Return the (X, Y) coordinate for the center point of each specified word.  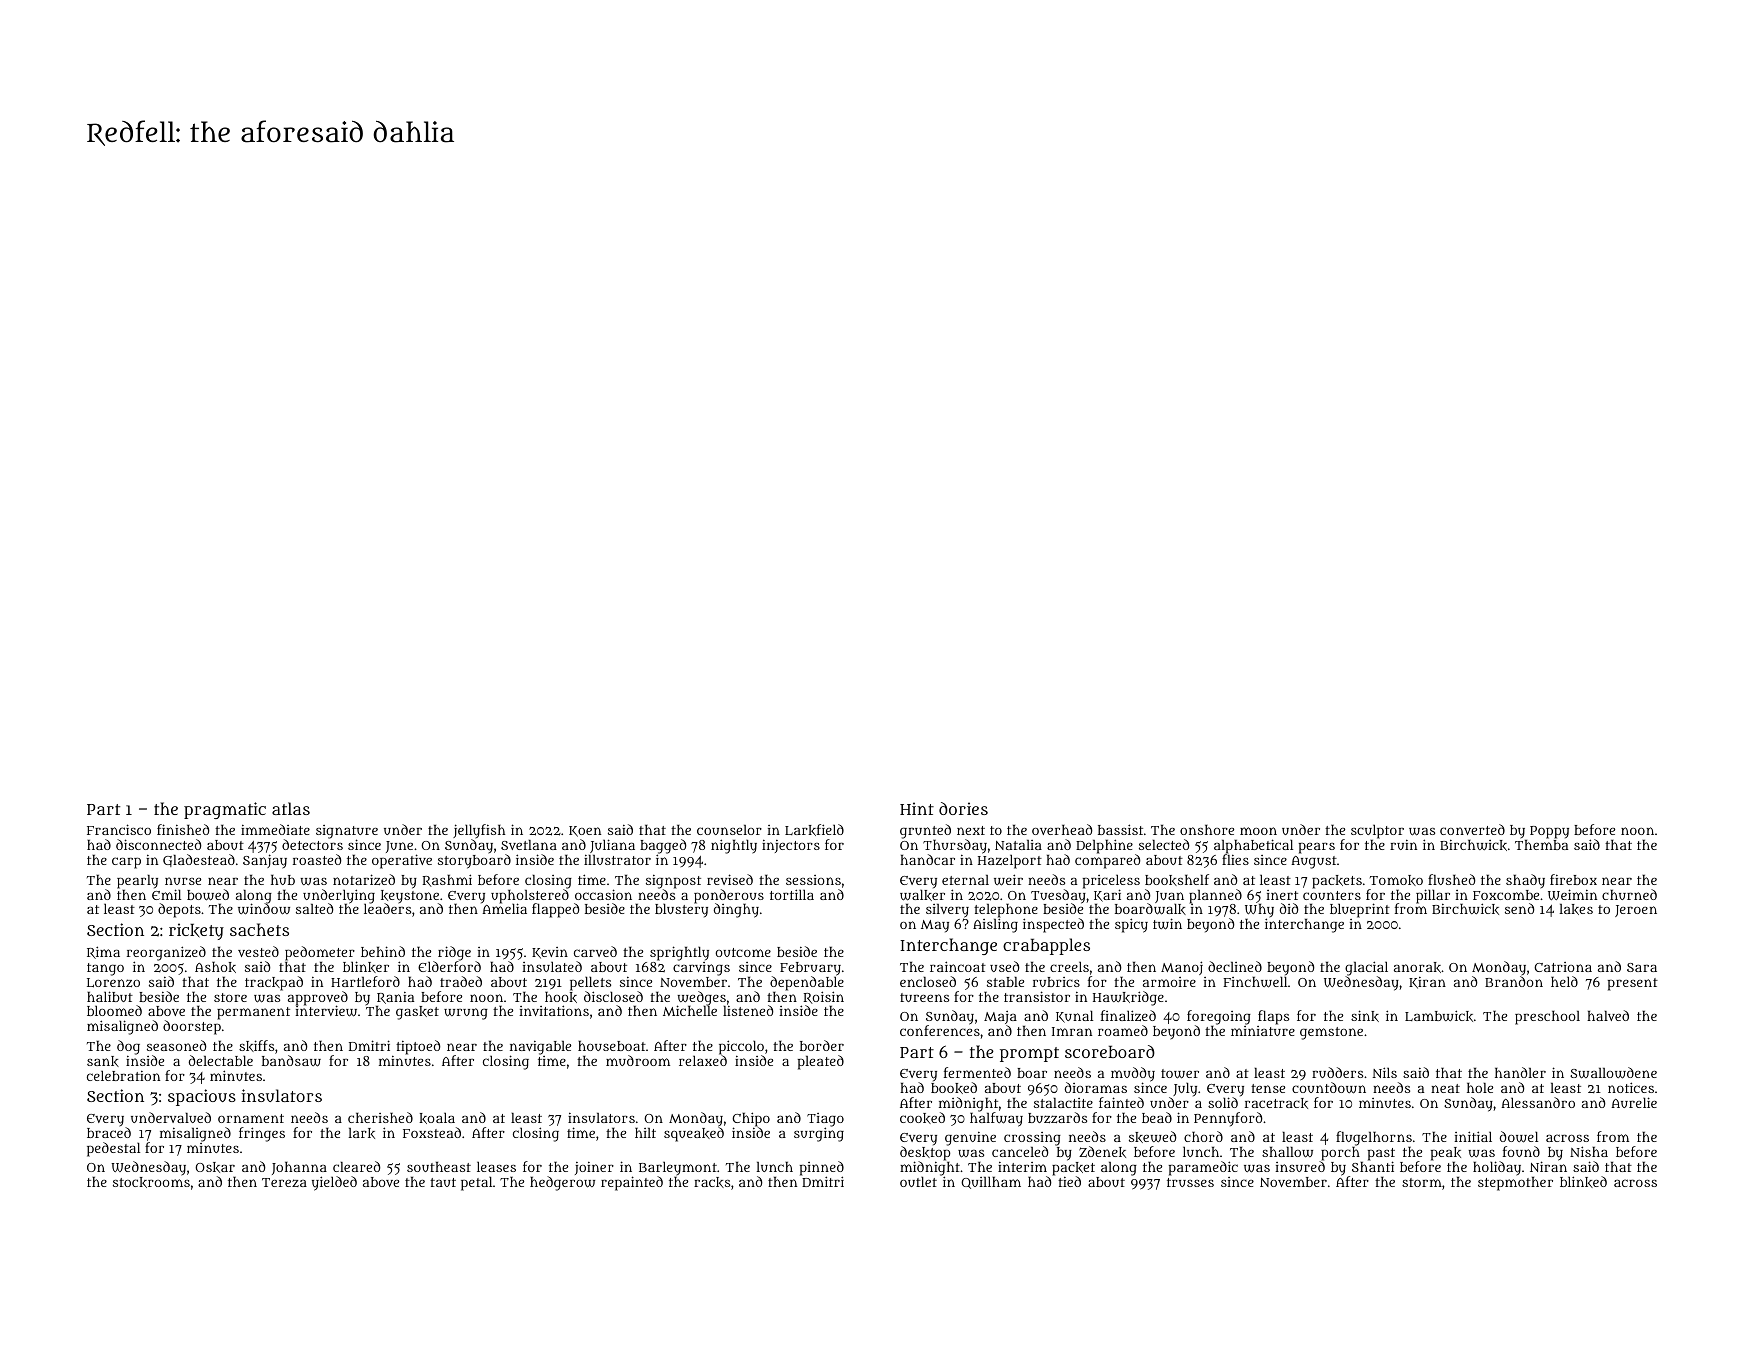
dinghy (736, 910)
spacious (202, 1097)
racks (712, 1182)
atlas (291, 808)
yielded (334, 1183)
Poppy (1549, 832)
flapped (556, 910)
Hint (917, 808)
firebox (1573, 879)
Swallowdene (1613, 1073)
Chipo (751, 1119)
